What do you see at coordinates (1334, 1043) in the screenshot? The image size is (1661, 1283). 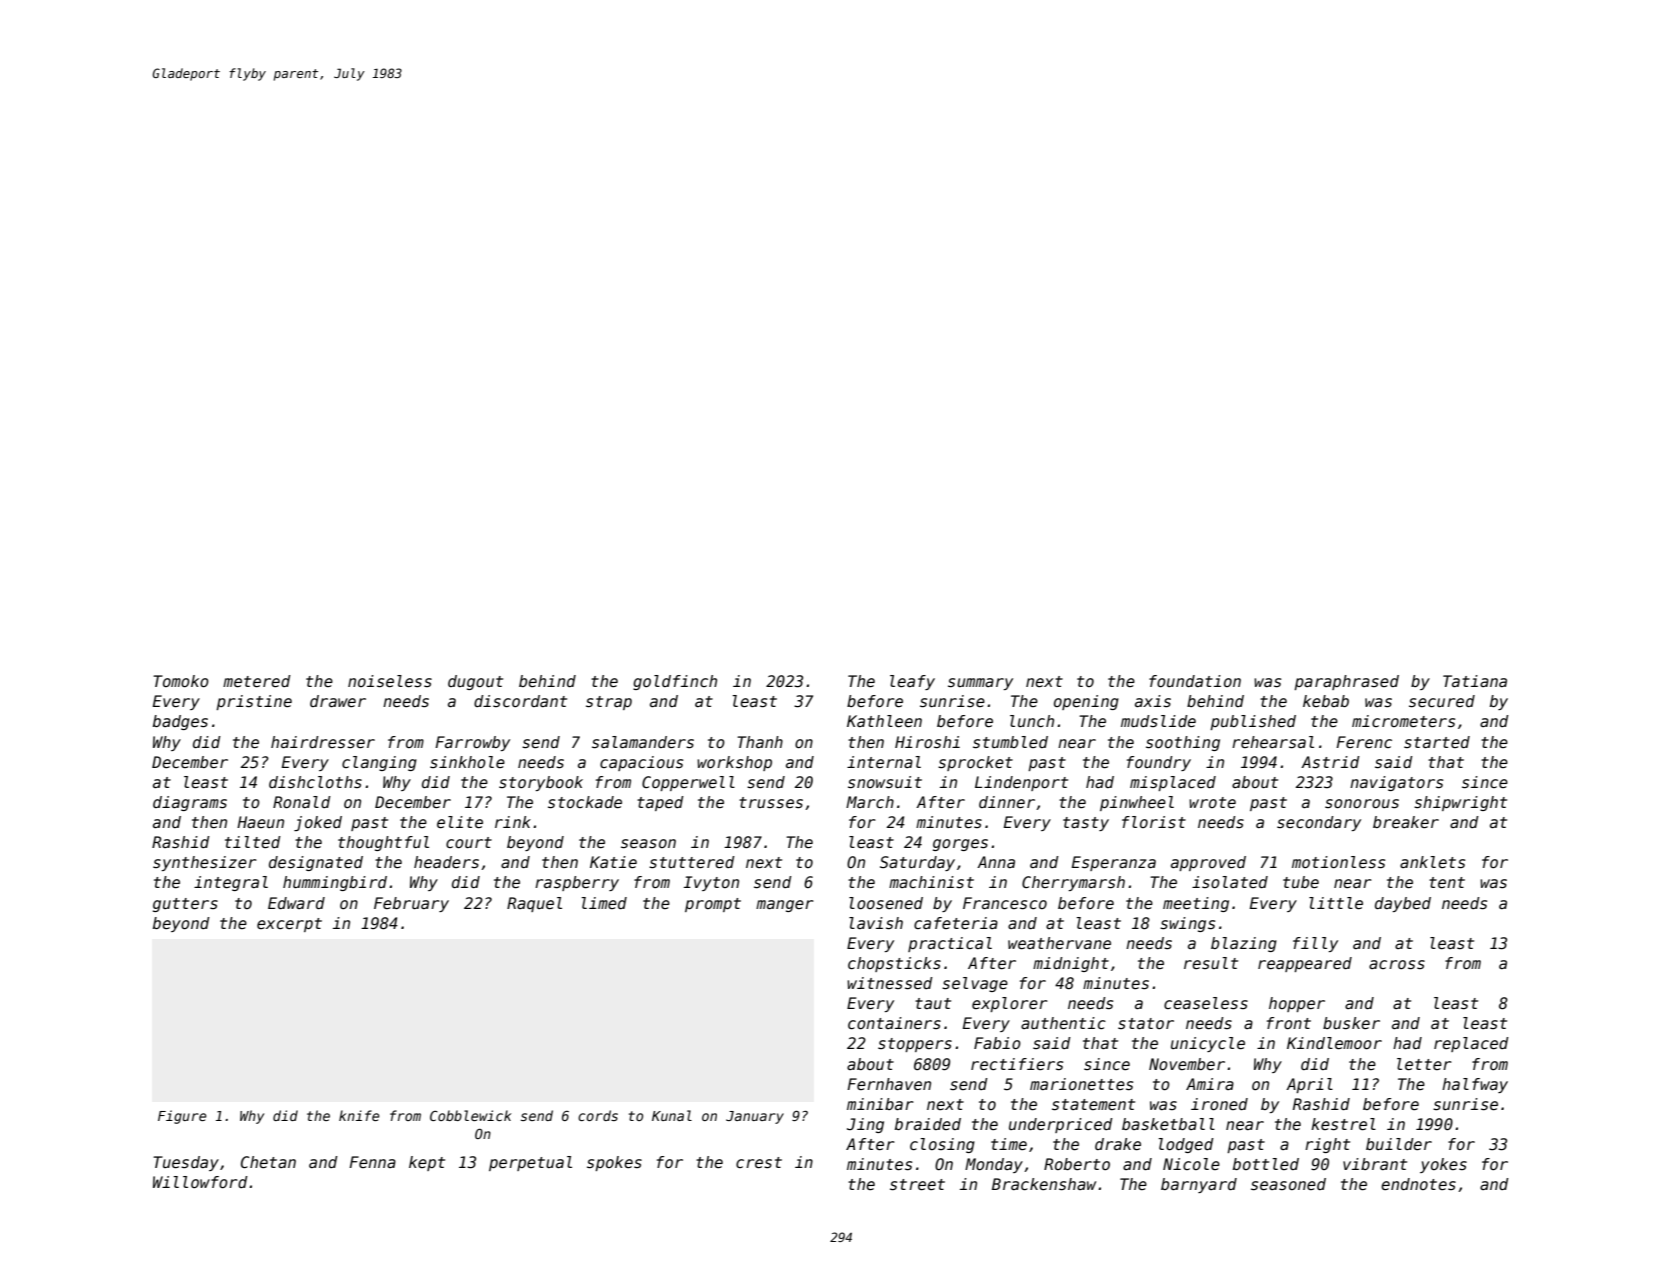 I see `Kindlemoor` at bounding box center [1334, 1043].
